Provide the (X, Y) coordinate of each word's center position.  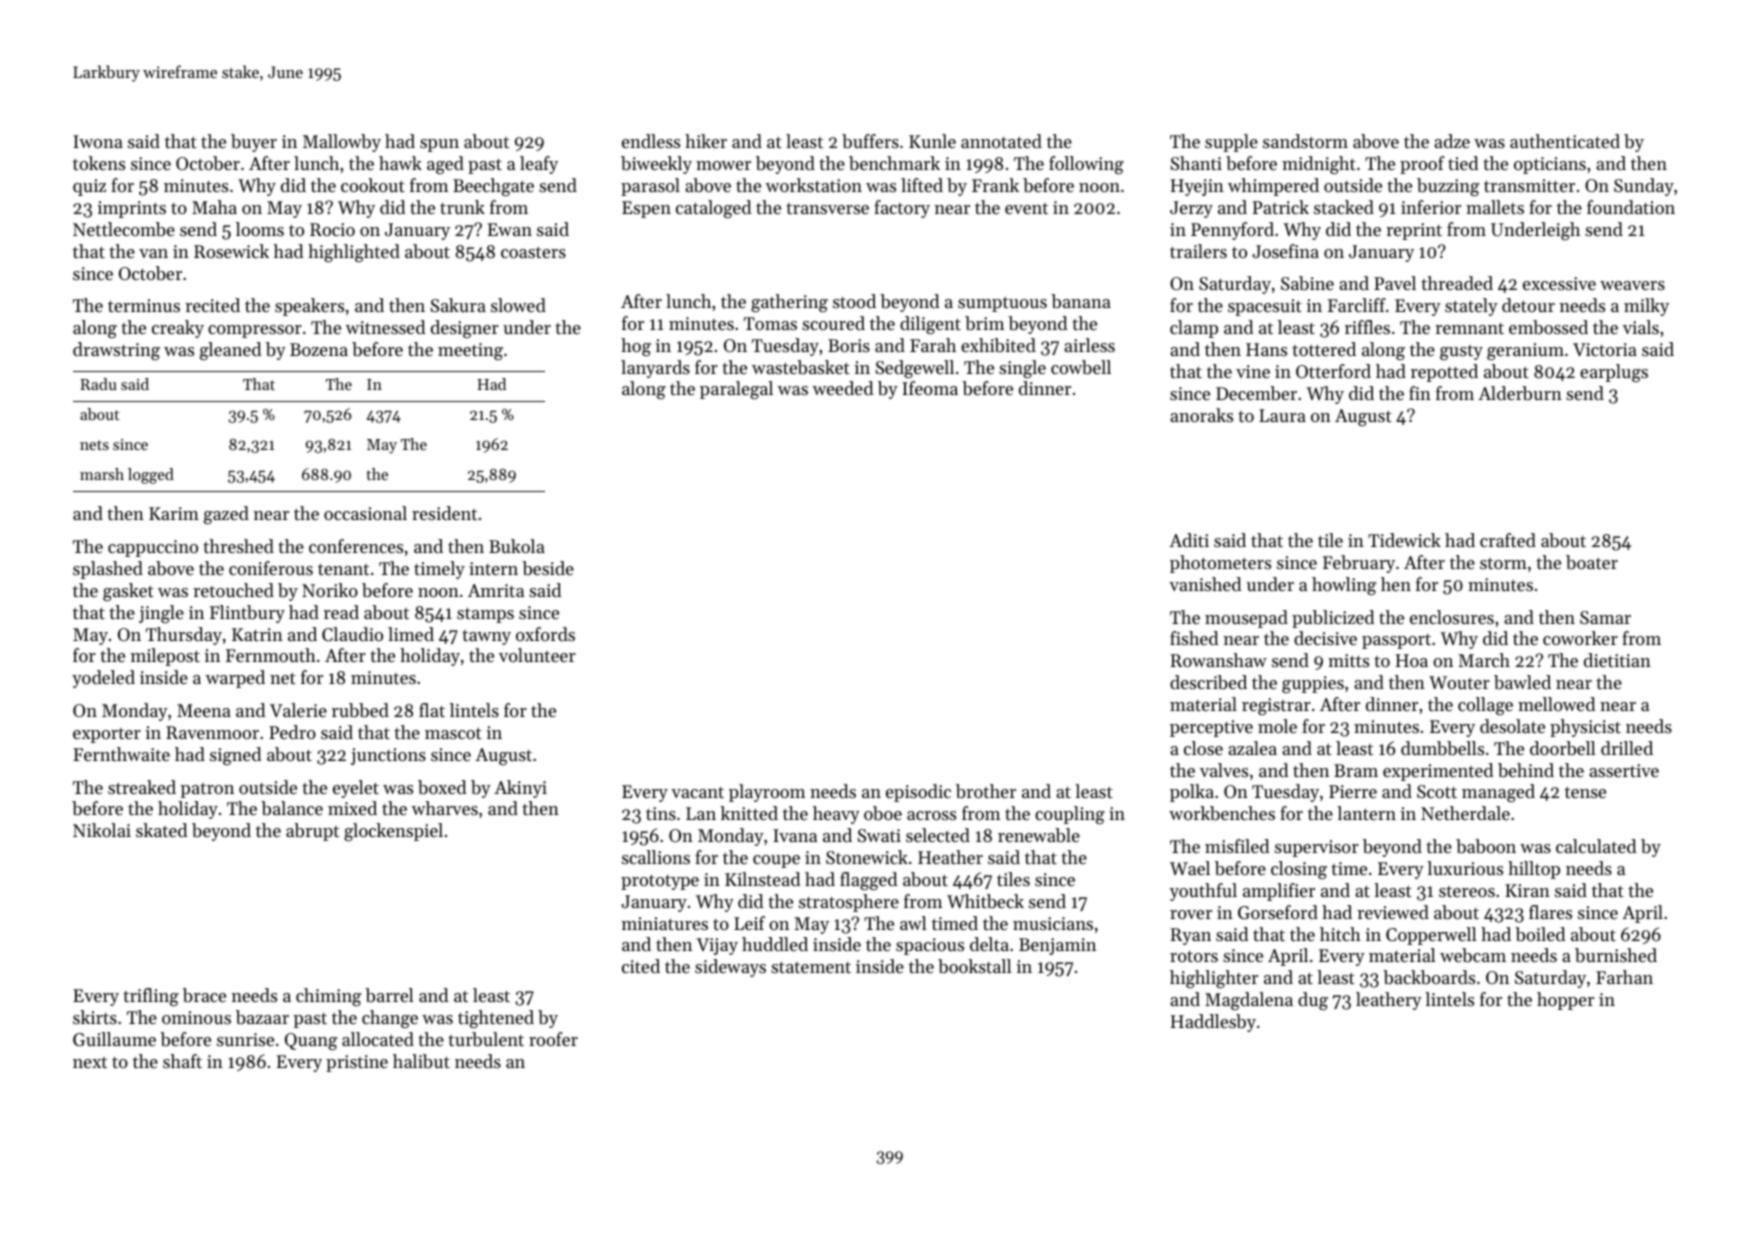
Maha (214, 207)
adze (1452, 141)
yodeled (103, 679)
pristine (357, 1063)
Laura (1282, 415)
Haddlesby (1213, 1023)
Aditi (1189, 540)
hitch (1340, 934)
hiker (706, 141)
